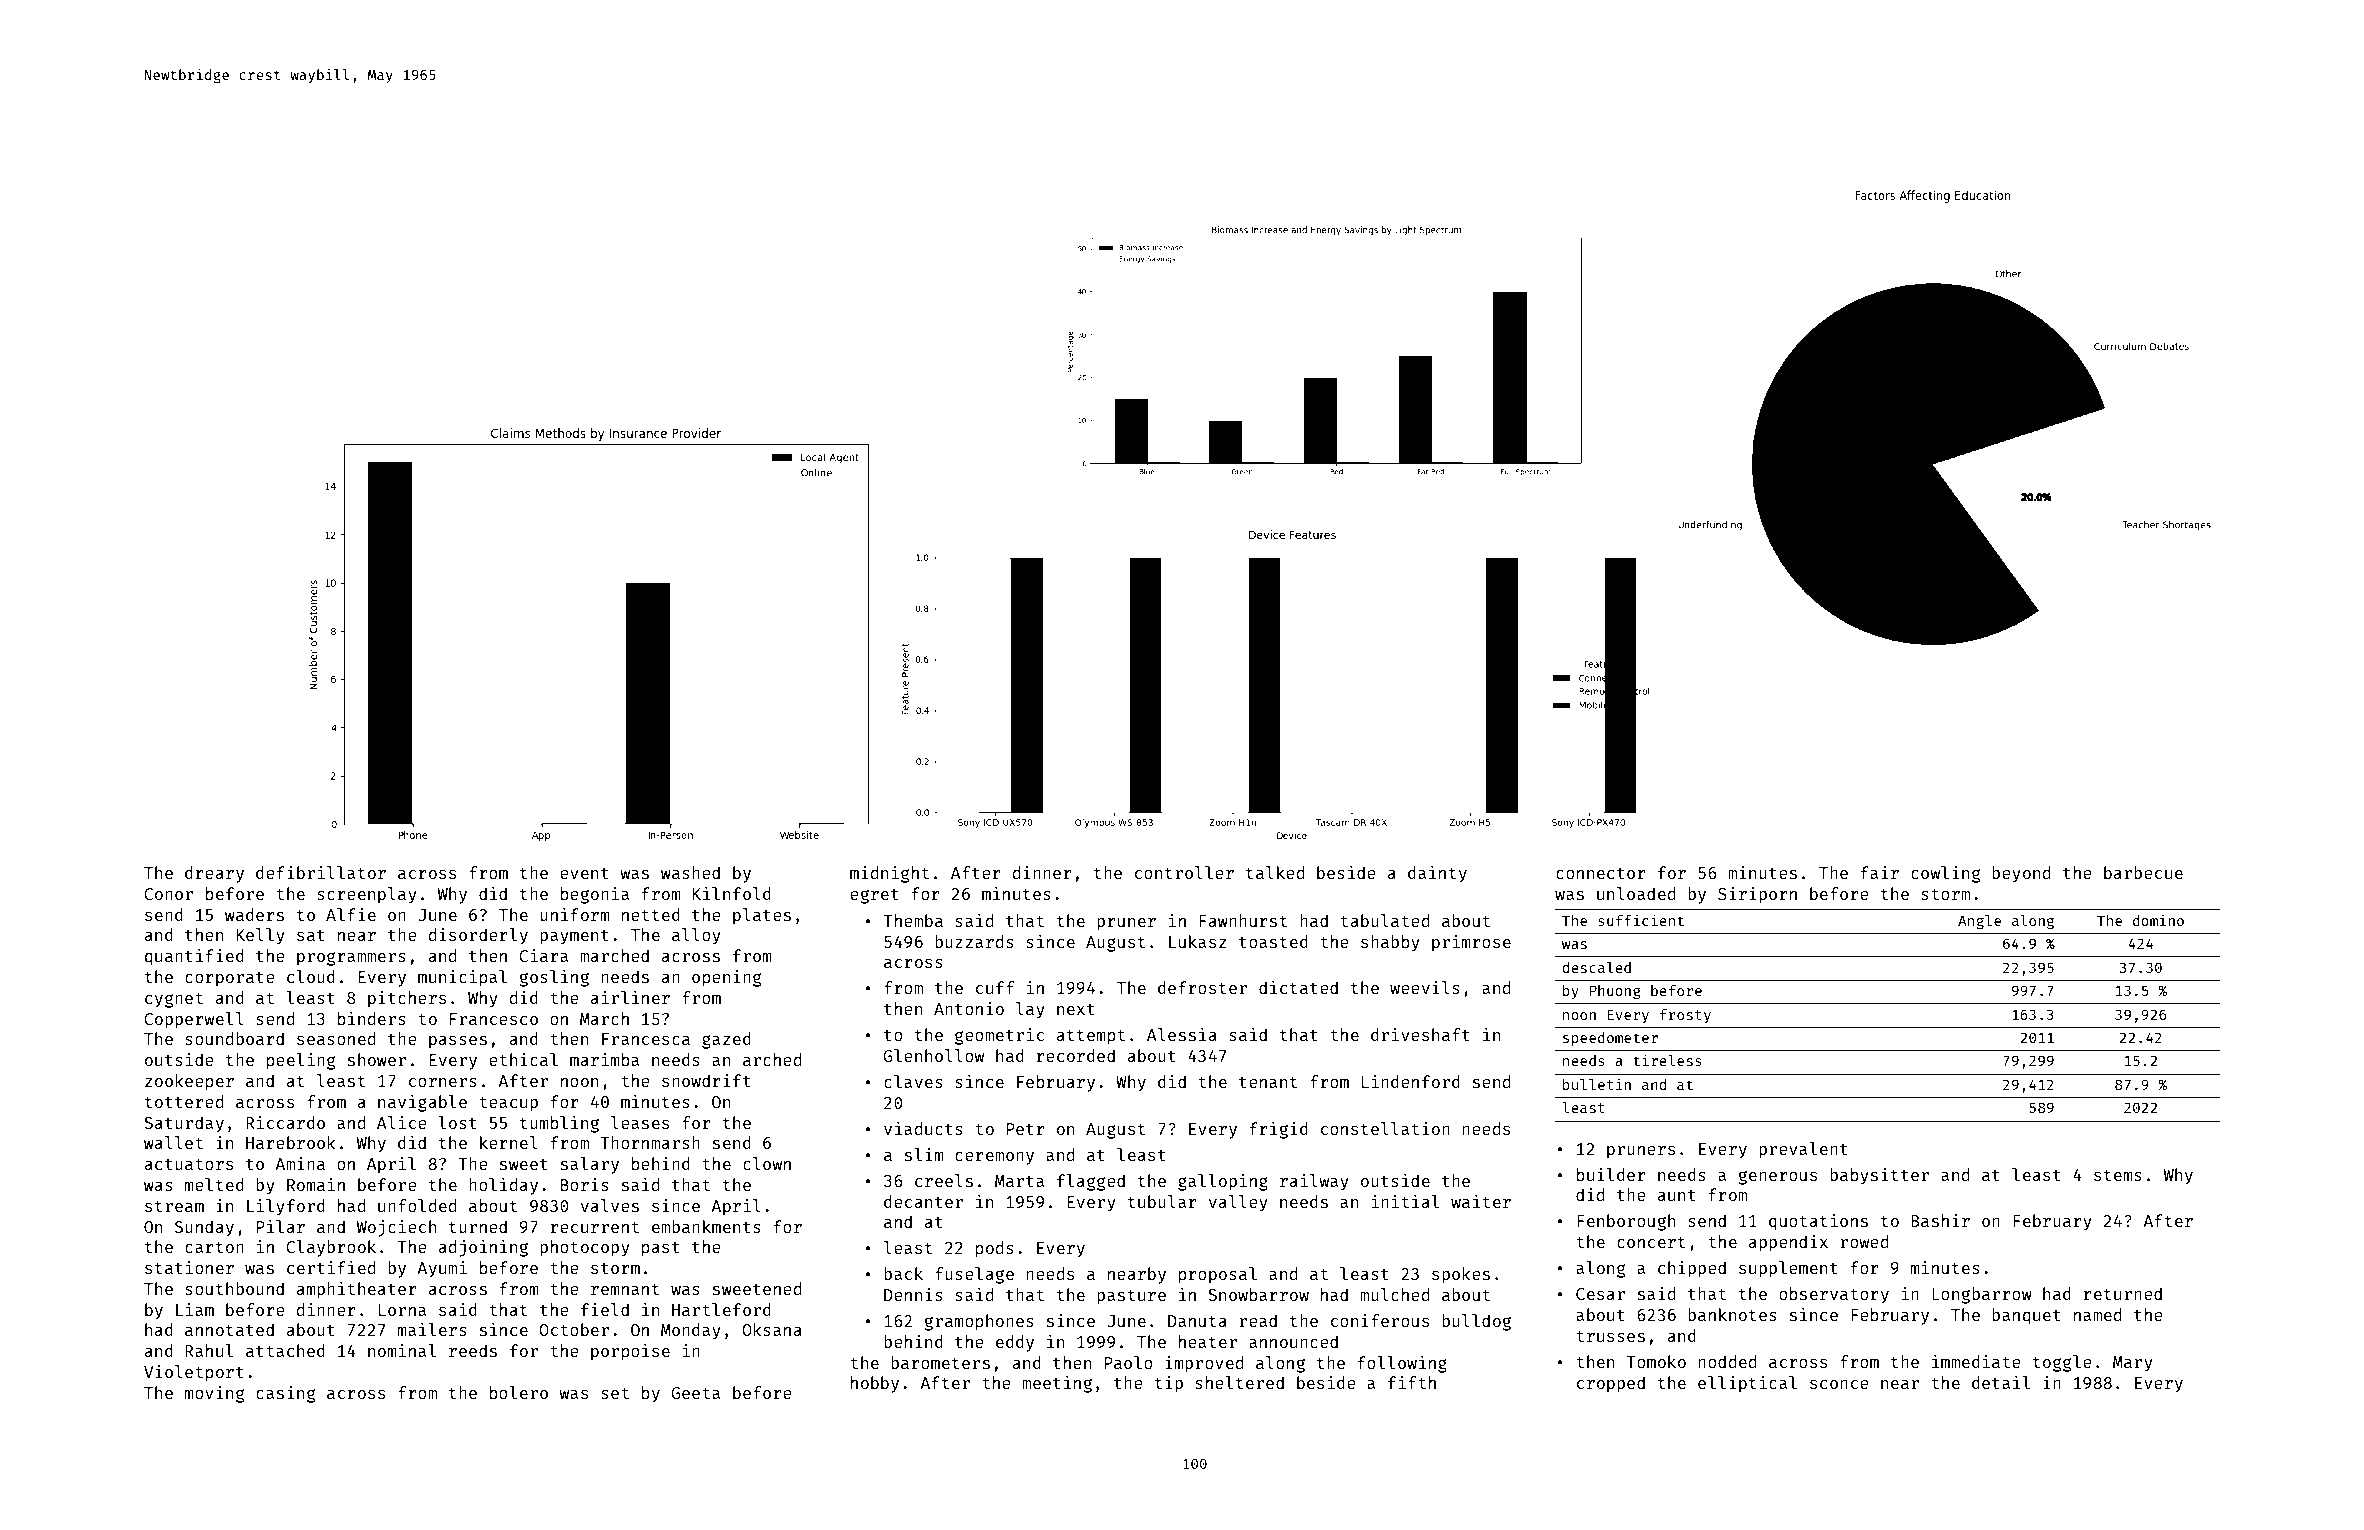  I want to click on Geeta, so click(695, 1393).
